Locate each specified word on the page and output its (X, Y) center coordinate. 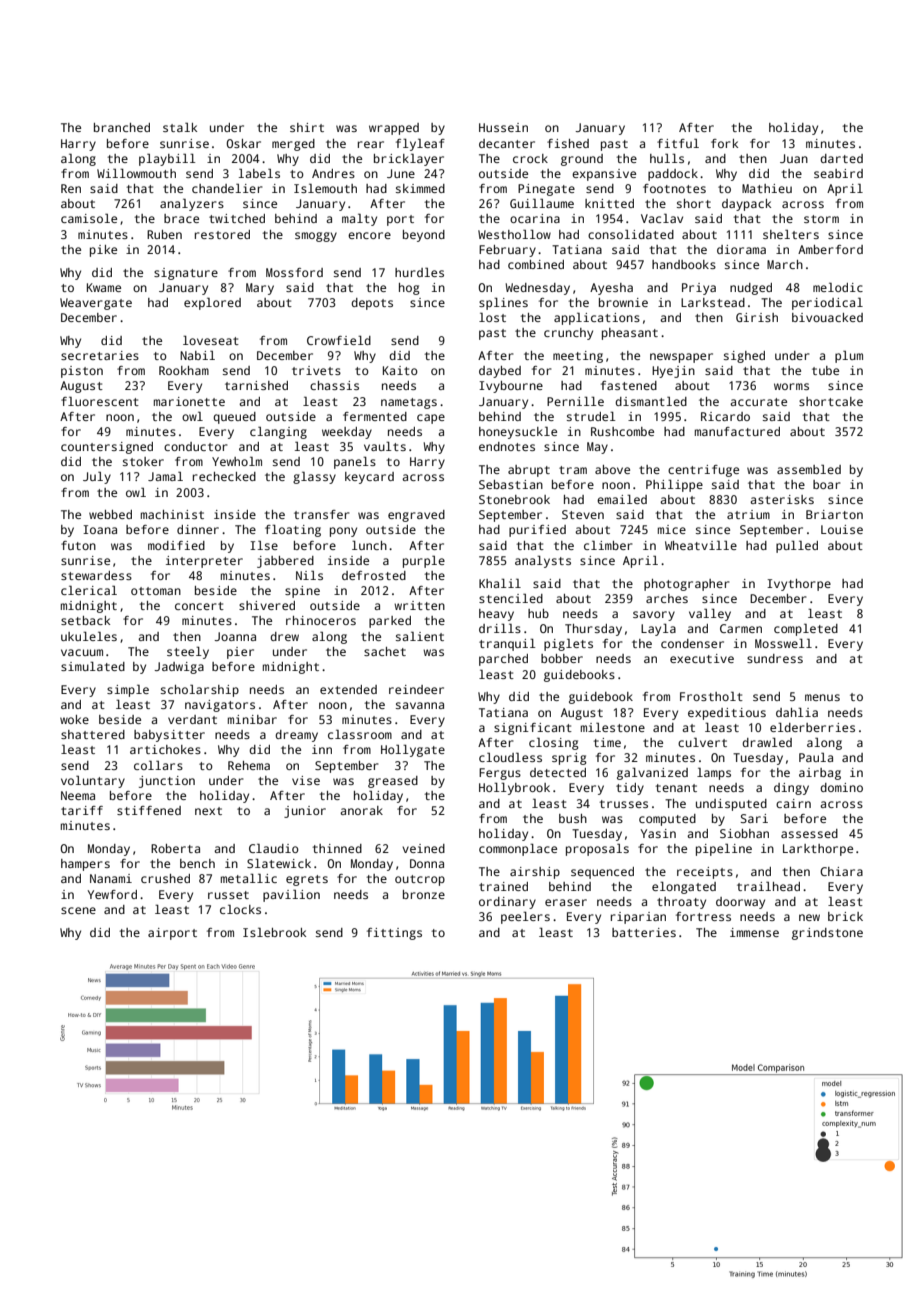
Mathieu (767, 188)
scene (78, 910)
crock (530, 158)
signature (186, 274)
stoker (143, 461)
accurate (758, 402)
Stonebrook (514, 499)
